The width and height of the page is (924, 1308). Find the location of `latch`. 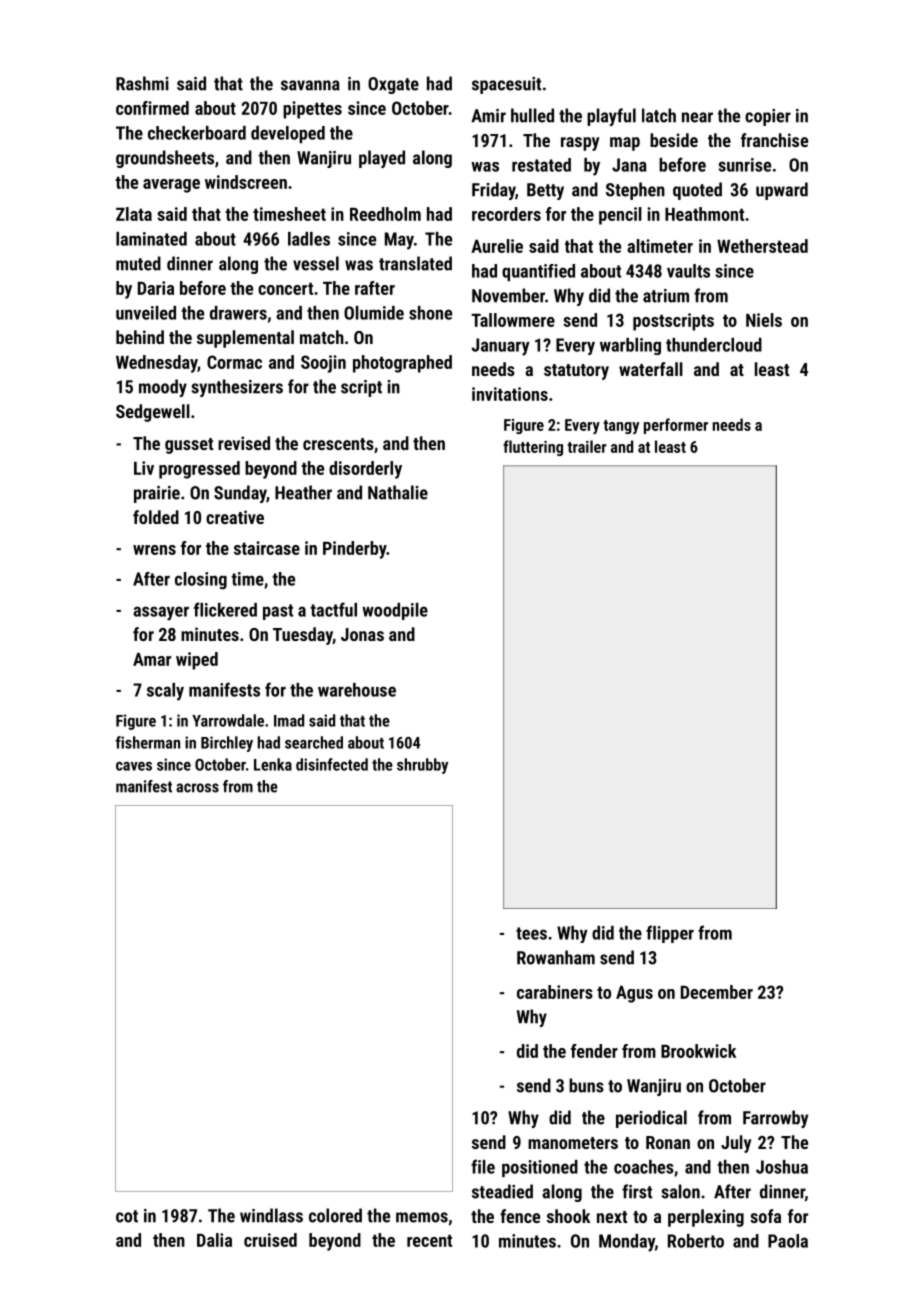

latch is located at coordinates (659, 115).
